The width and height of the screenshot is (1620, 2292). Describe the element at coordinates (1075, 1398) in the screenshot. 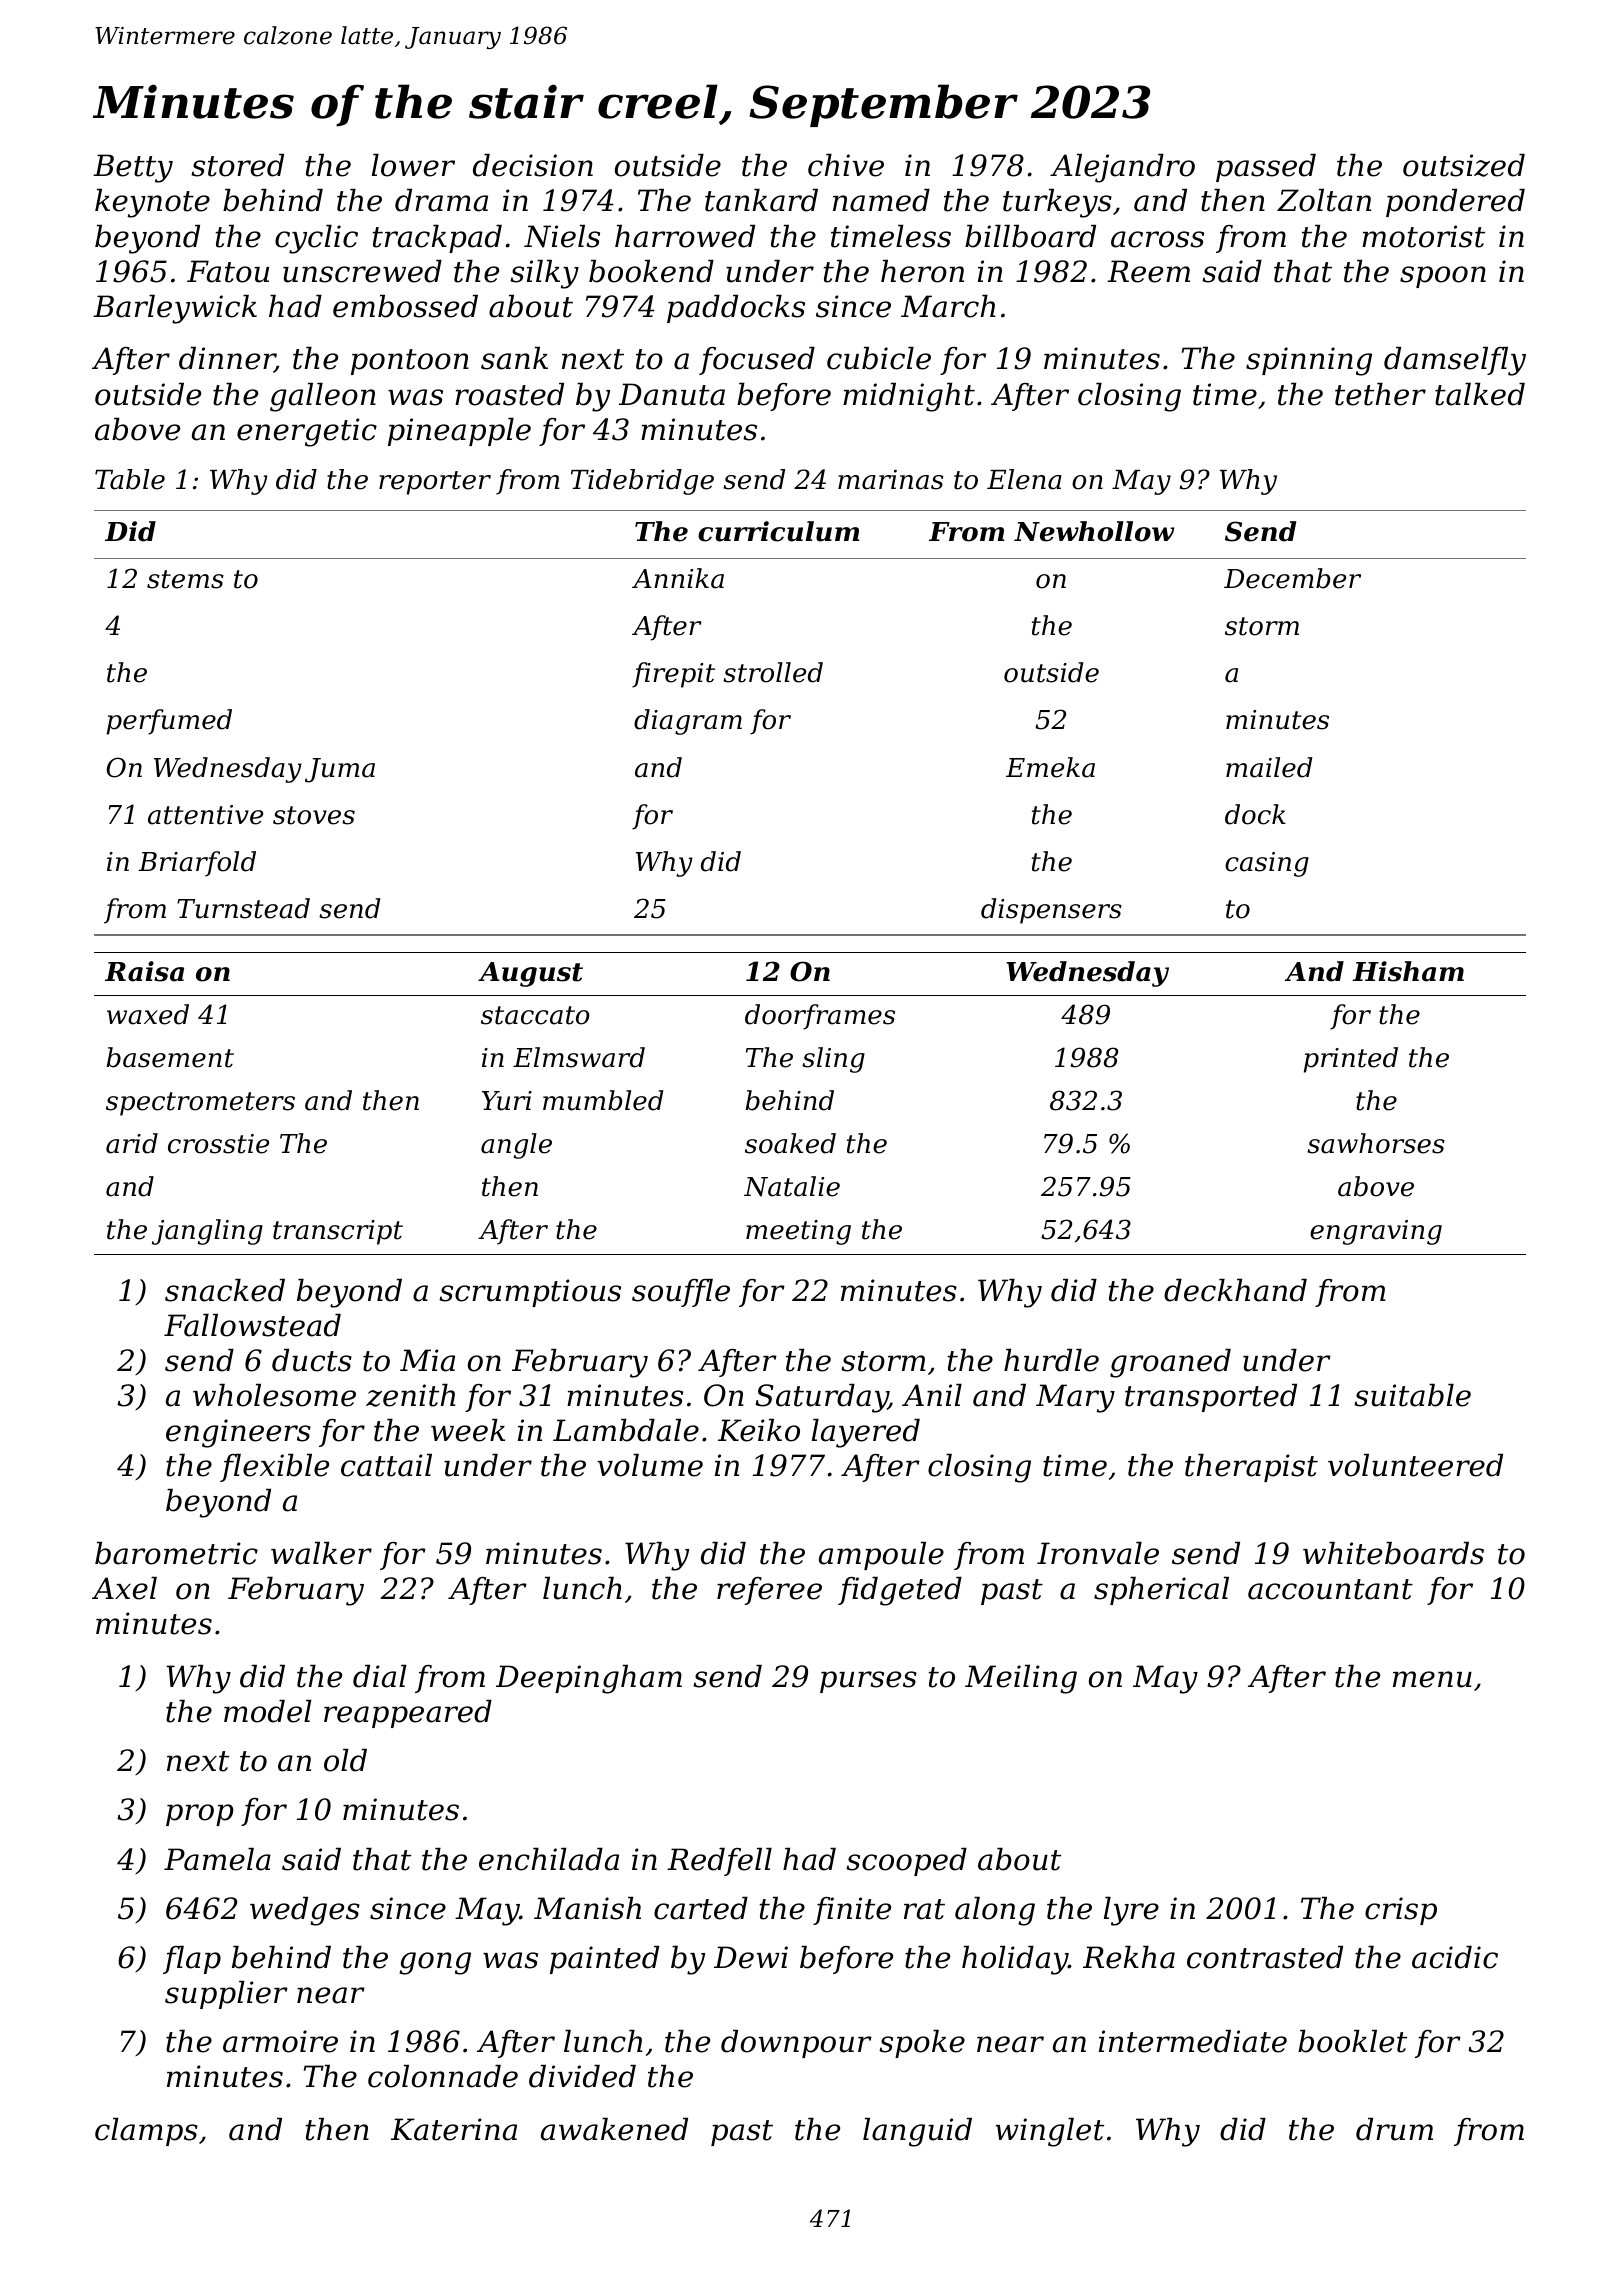

I see `Mary` at that location.
